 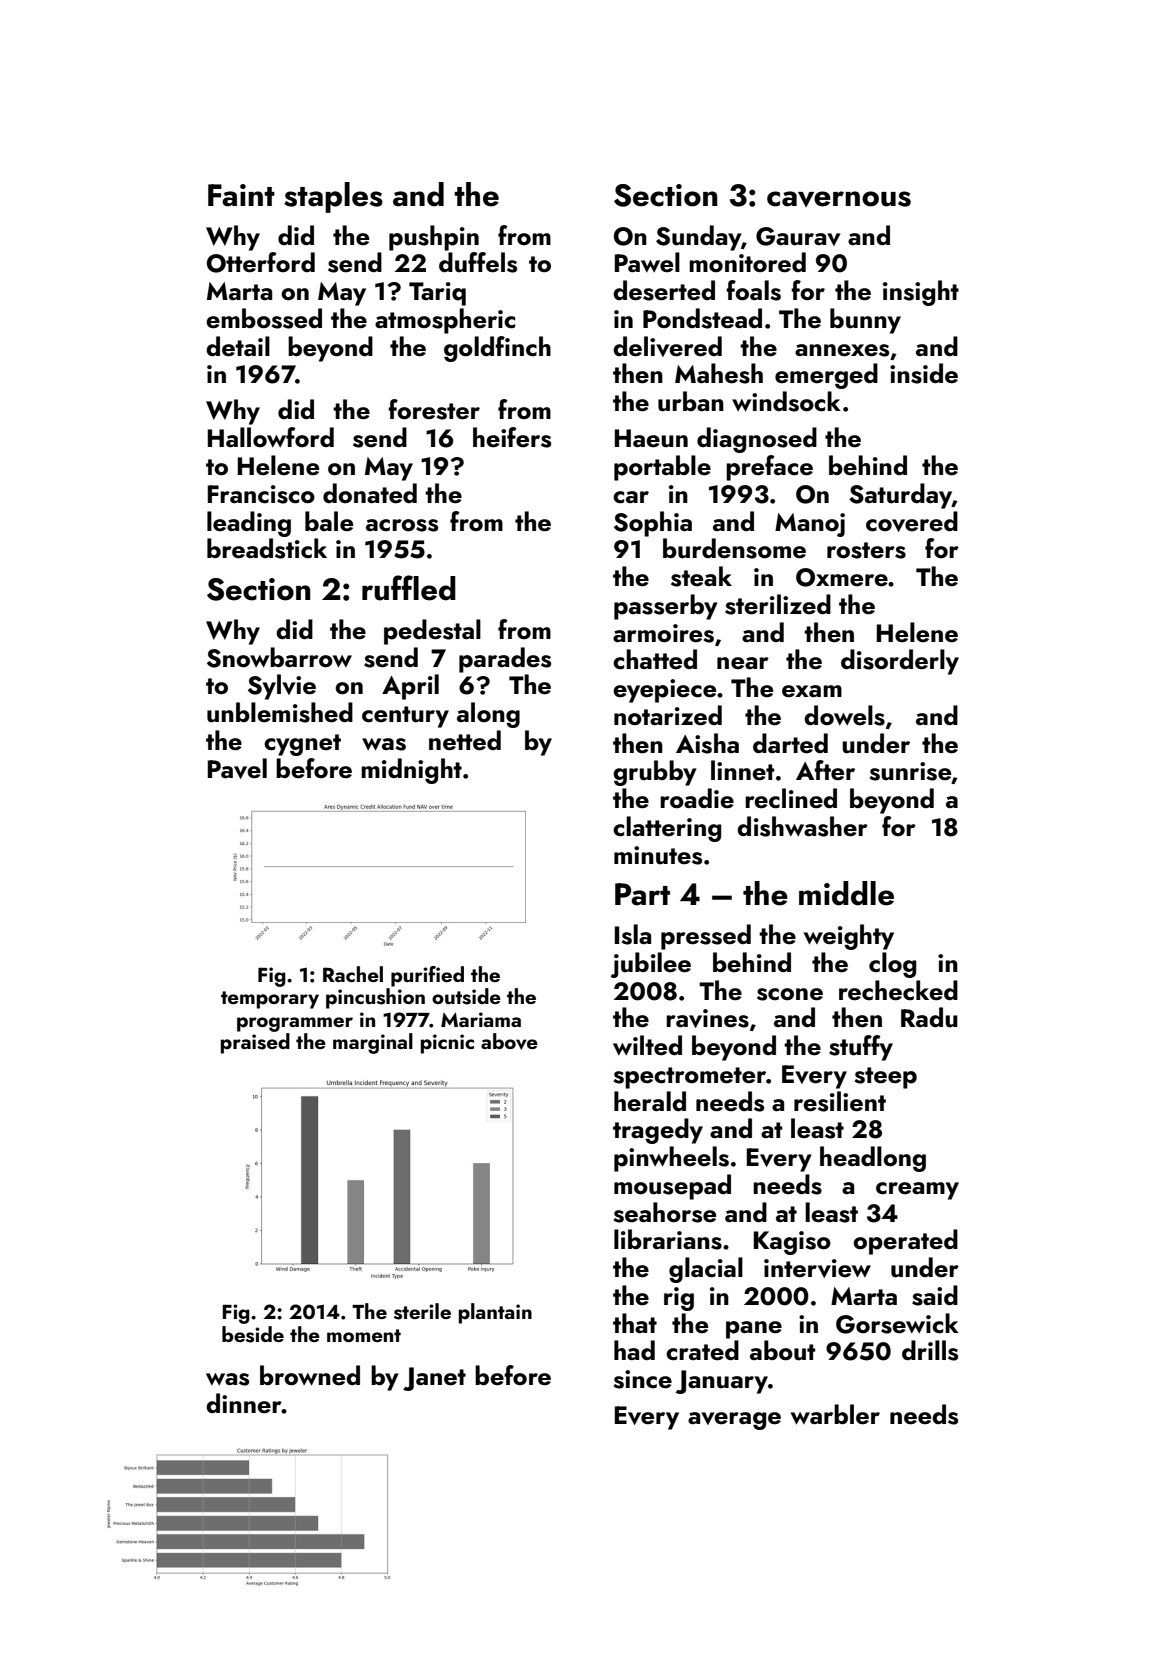 What do you see at coordinates (655, 773) in the screenshot?
I see `grubby` at bounding box center [655, 773].
